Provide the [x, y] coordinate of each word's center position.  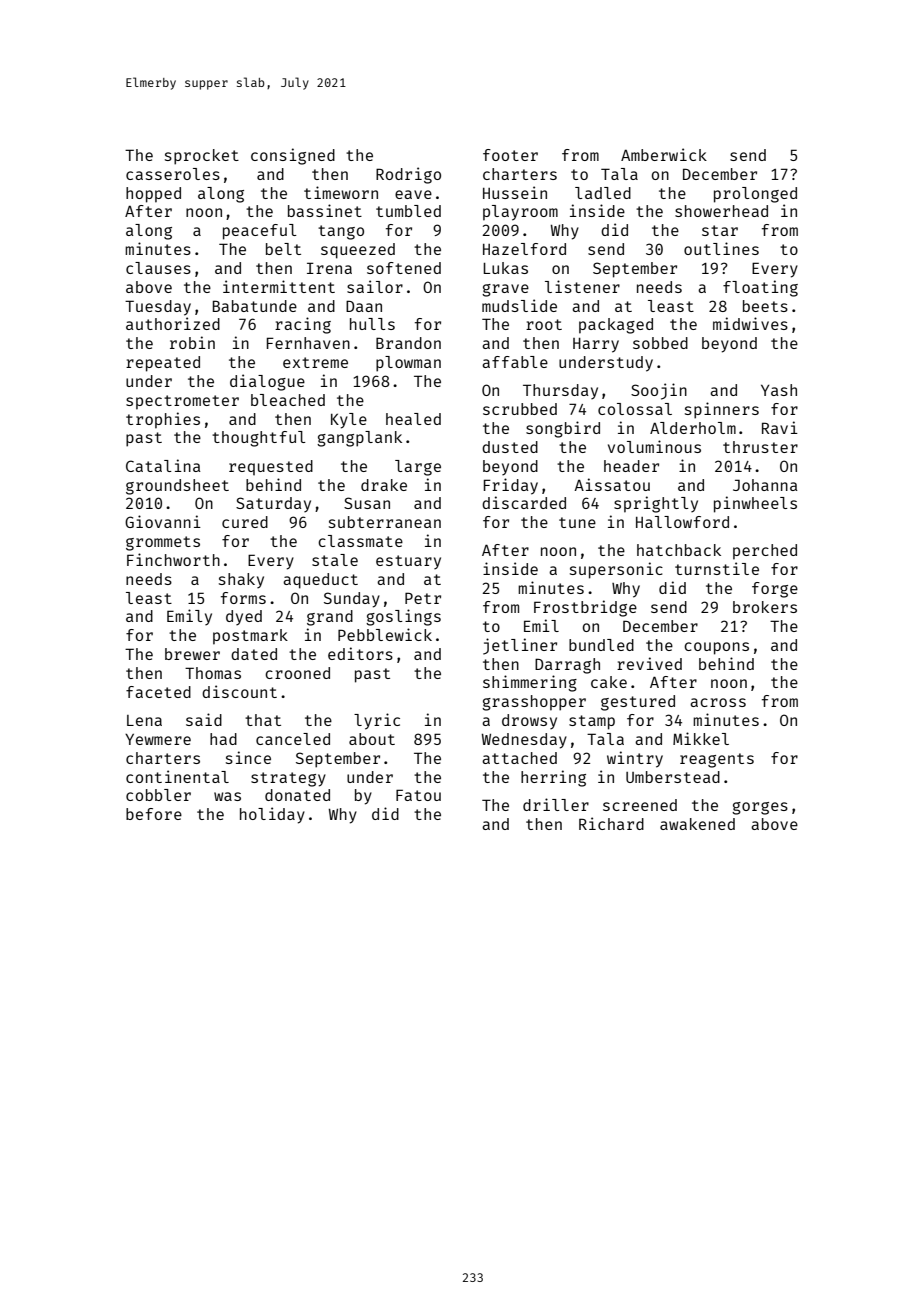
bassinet [325, 210]
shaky [241, 581]
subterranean [385, 522]
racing [303, 325]
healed [413, 419]
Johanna [765, 485]
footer [510, 155]
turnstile [717, 568]
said [204, 719]
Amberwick [664, 154]
